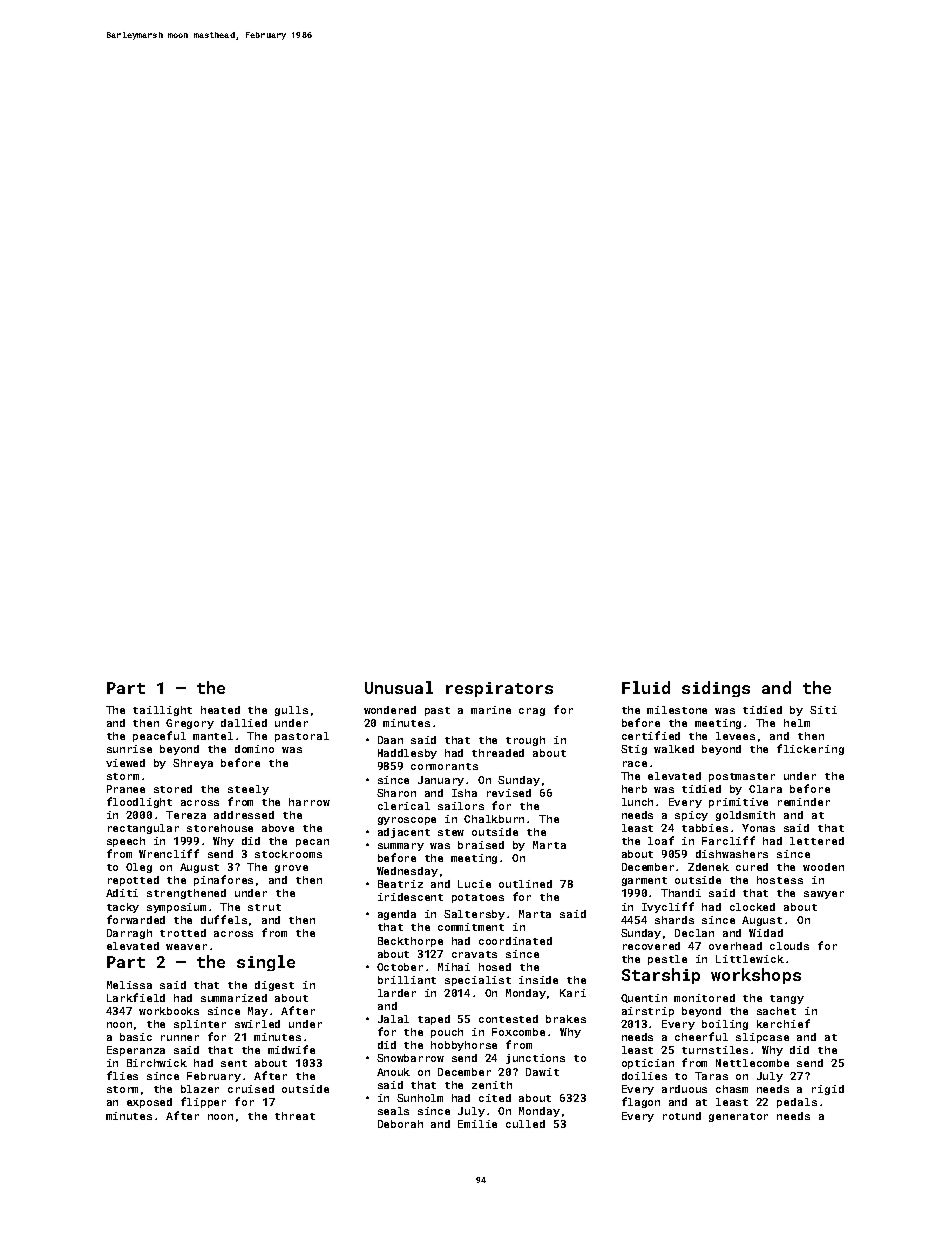 This screenshot has width=952, height=1233. I want to click on Unusual, so click(399, 687).
